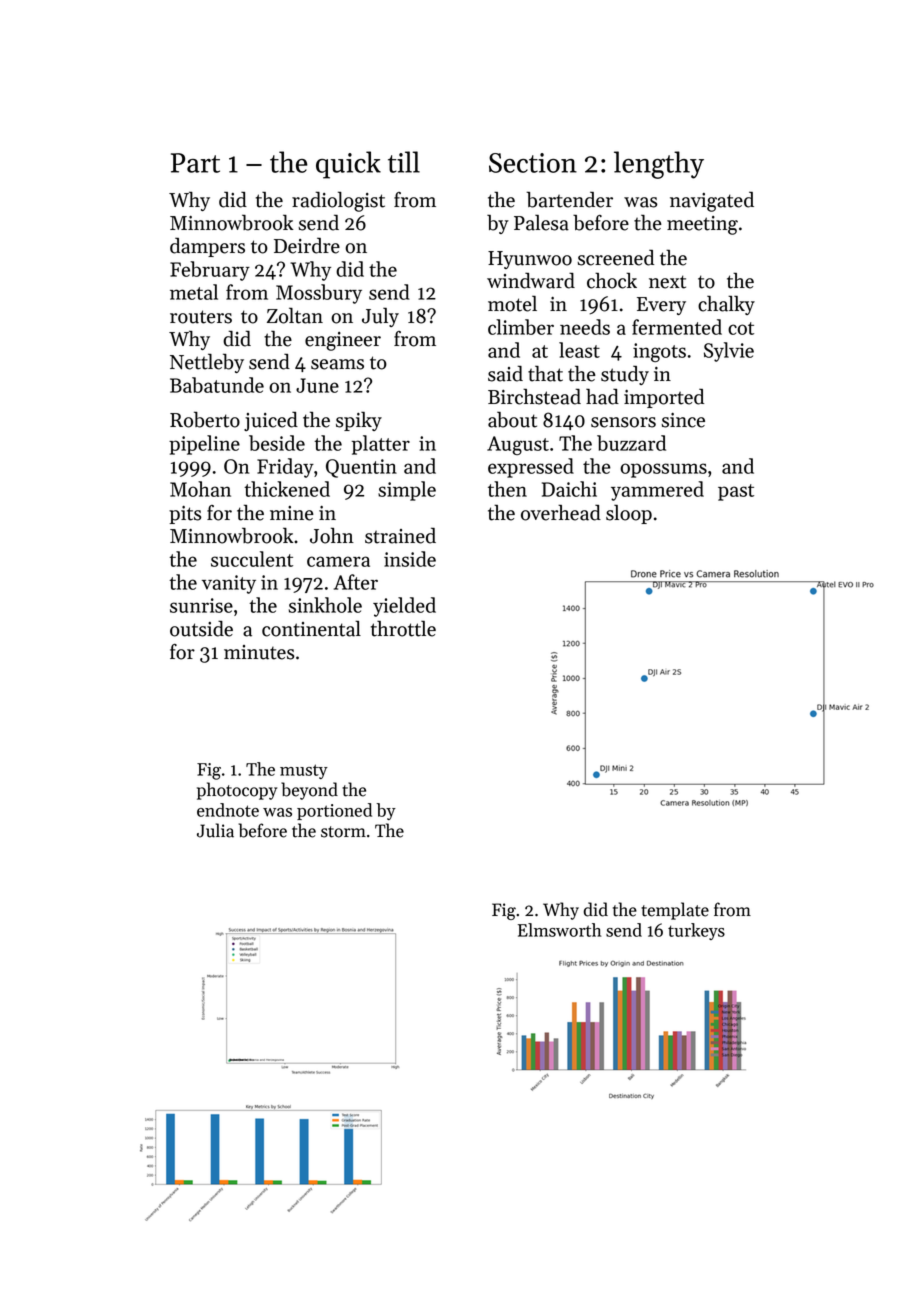  Describe the element at coordinates (356, 582) in the document. I see `After` at that location.
